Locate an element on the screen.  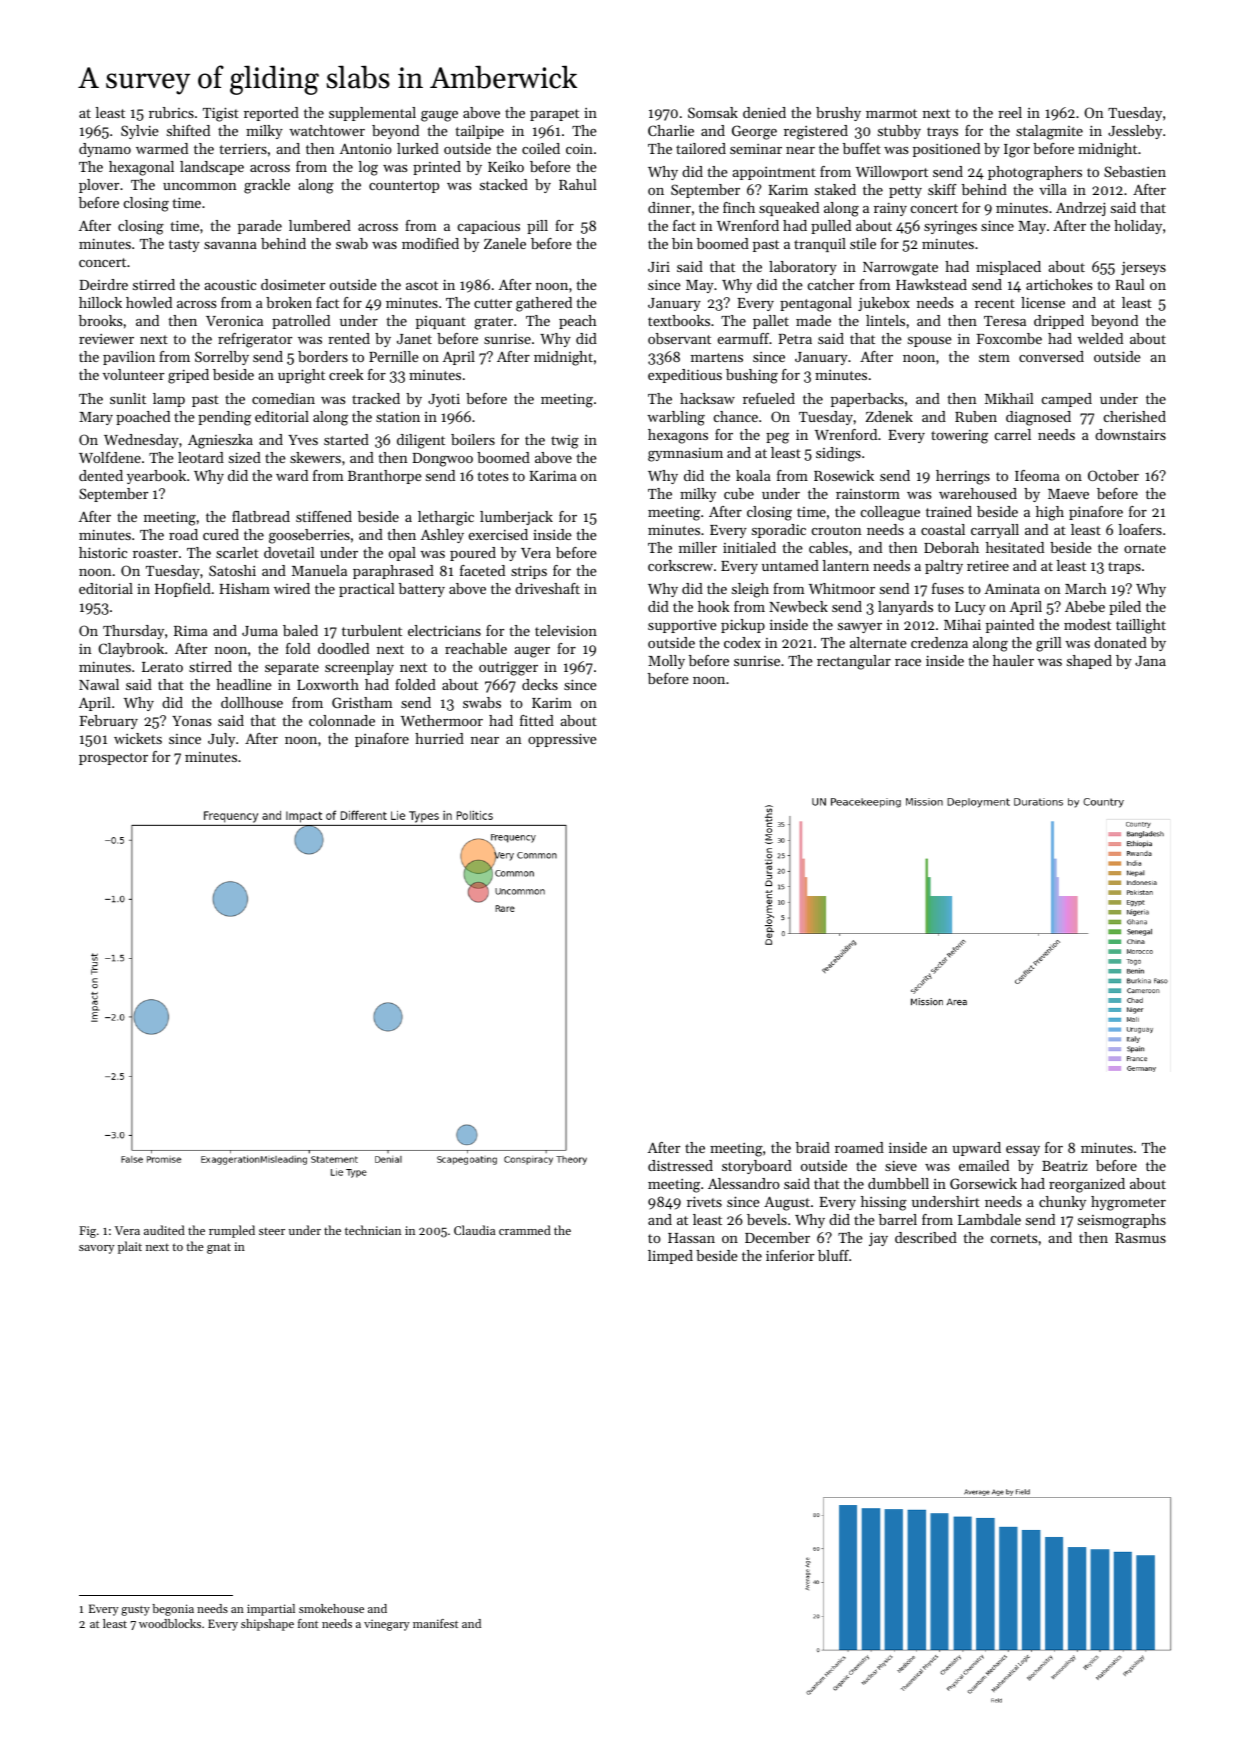
painted is located at coordinates (1010, 626).
